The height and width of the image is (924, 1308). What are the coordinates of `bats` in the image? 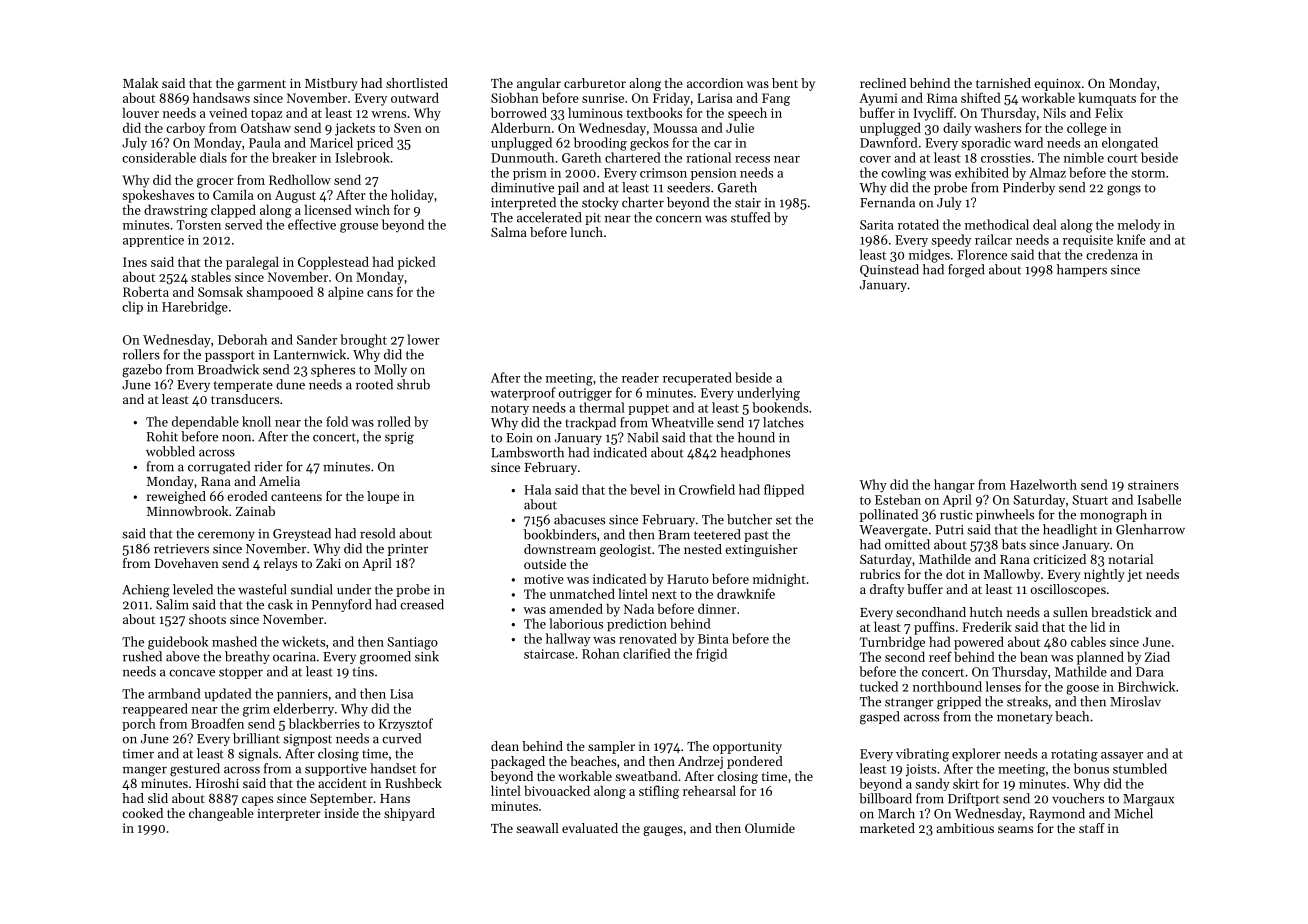 It's located at (1014, 544).
